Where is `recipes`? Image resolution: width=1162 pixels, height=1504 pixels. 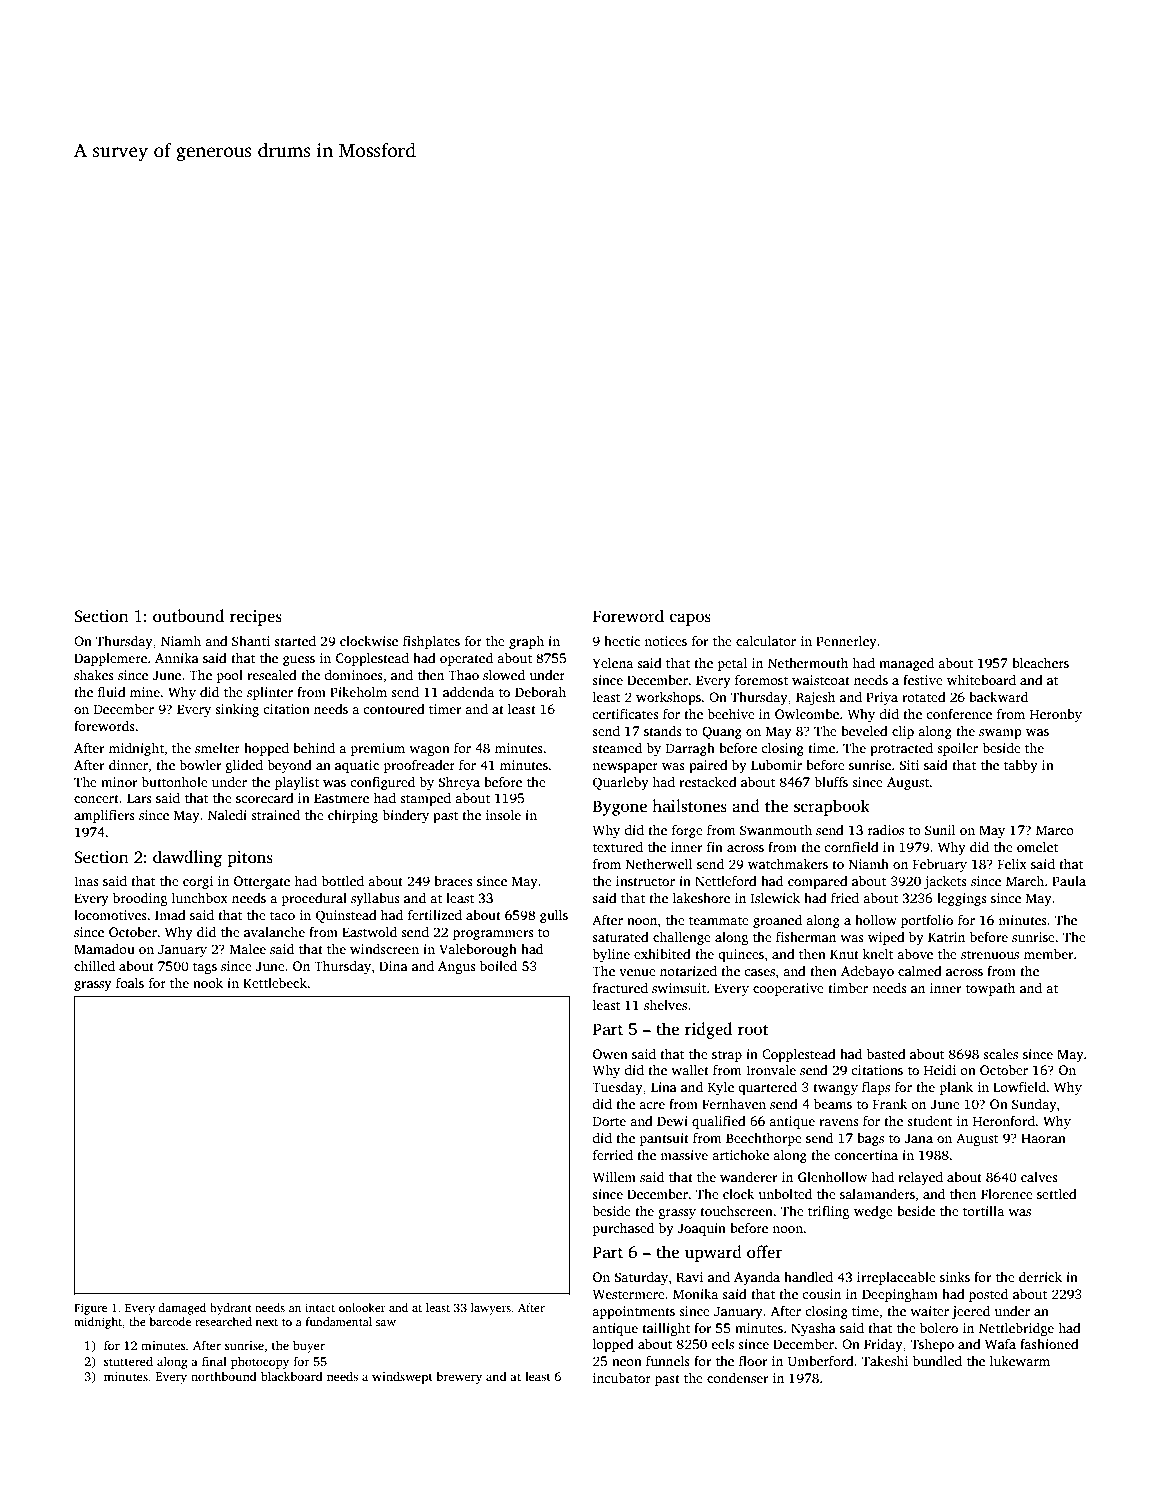
recipes is located at coordinates (256, 618).
